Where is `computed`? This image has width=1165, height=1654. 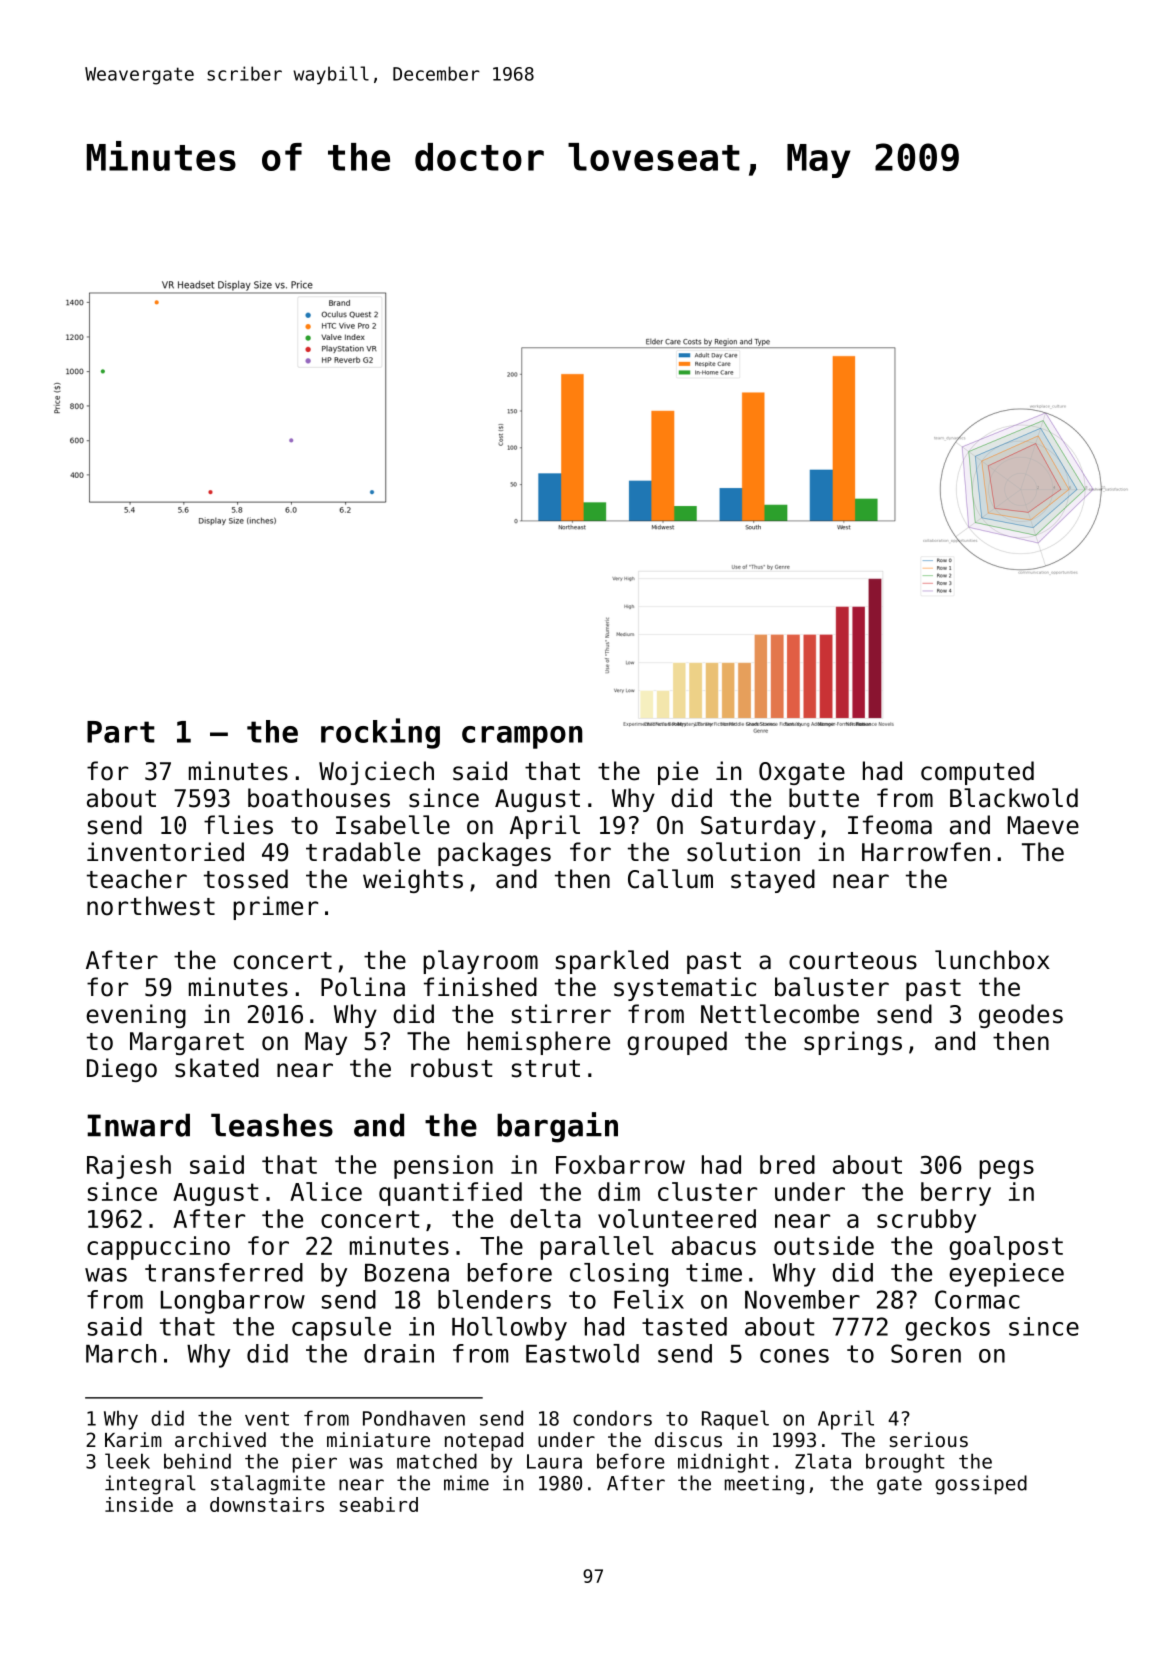
computed is located at coordinates (977, 773).
